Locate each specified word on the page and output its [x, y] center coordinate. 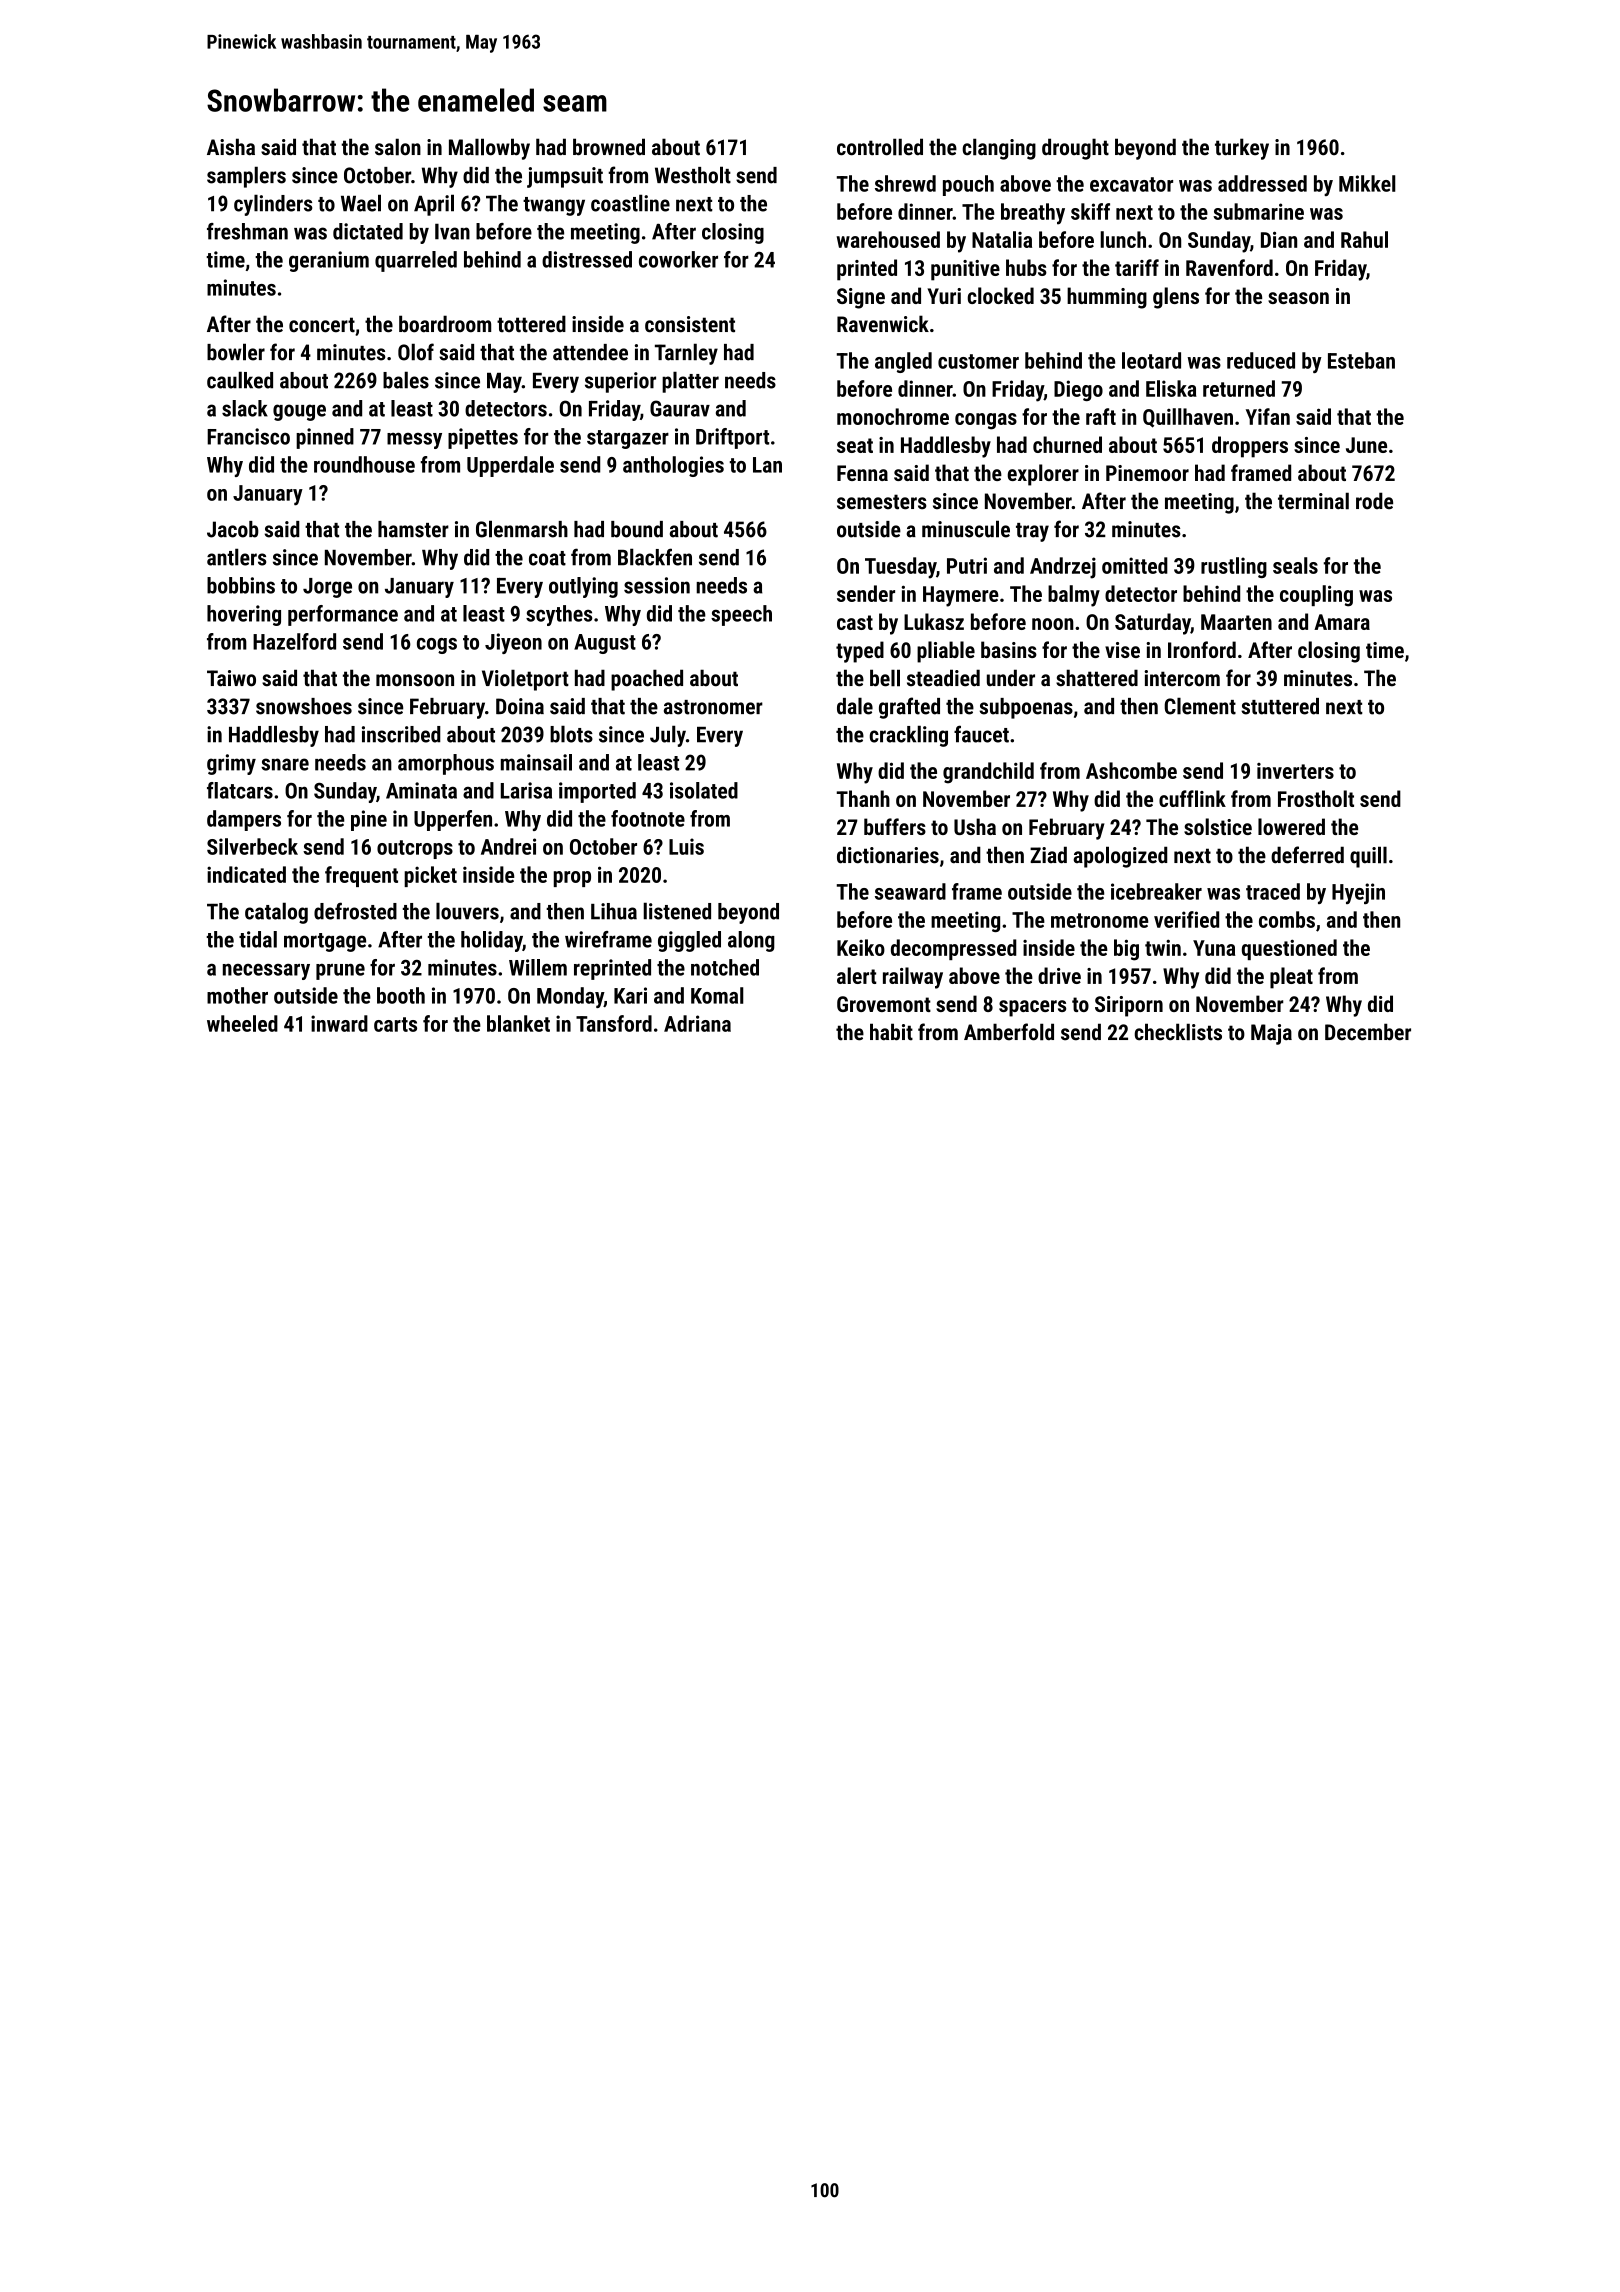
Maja [1271, 1034]
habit [891, 1032]
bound [637, 529]
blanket [518, 1023]
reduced [1261, 360]
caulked [240, 380]
